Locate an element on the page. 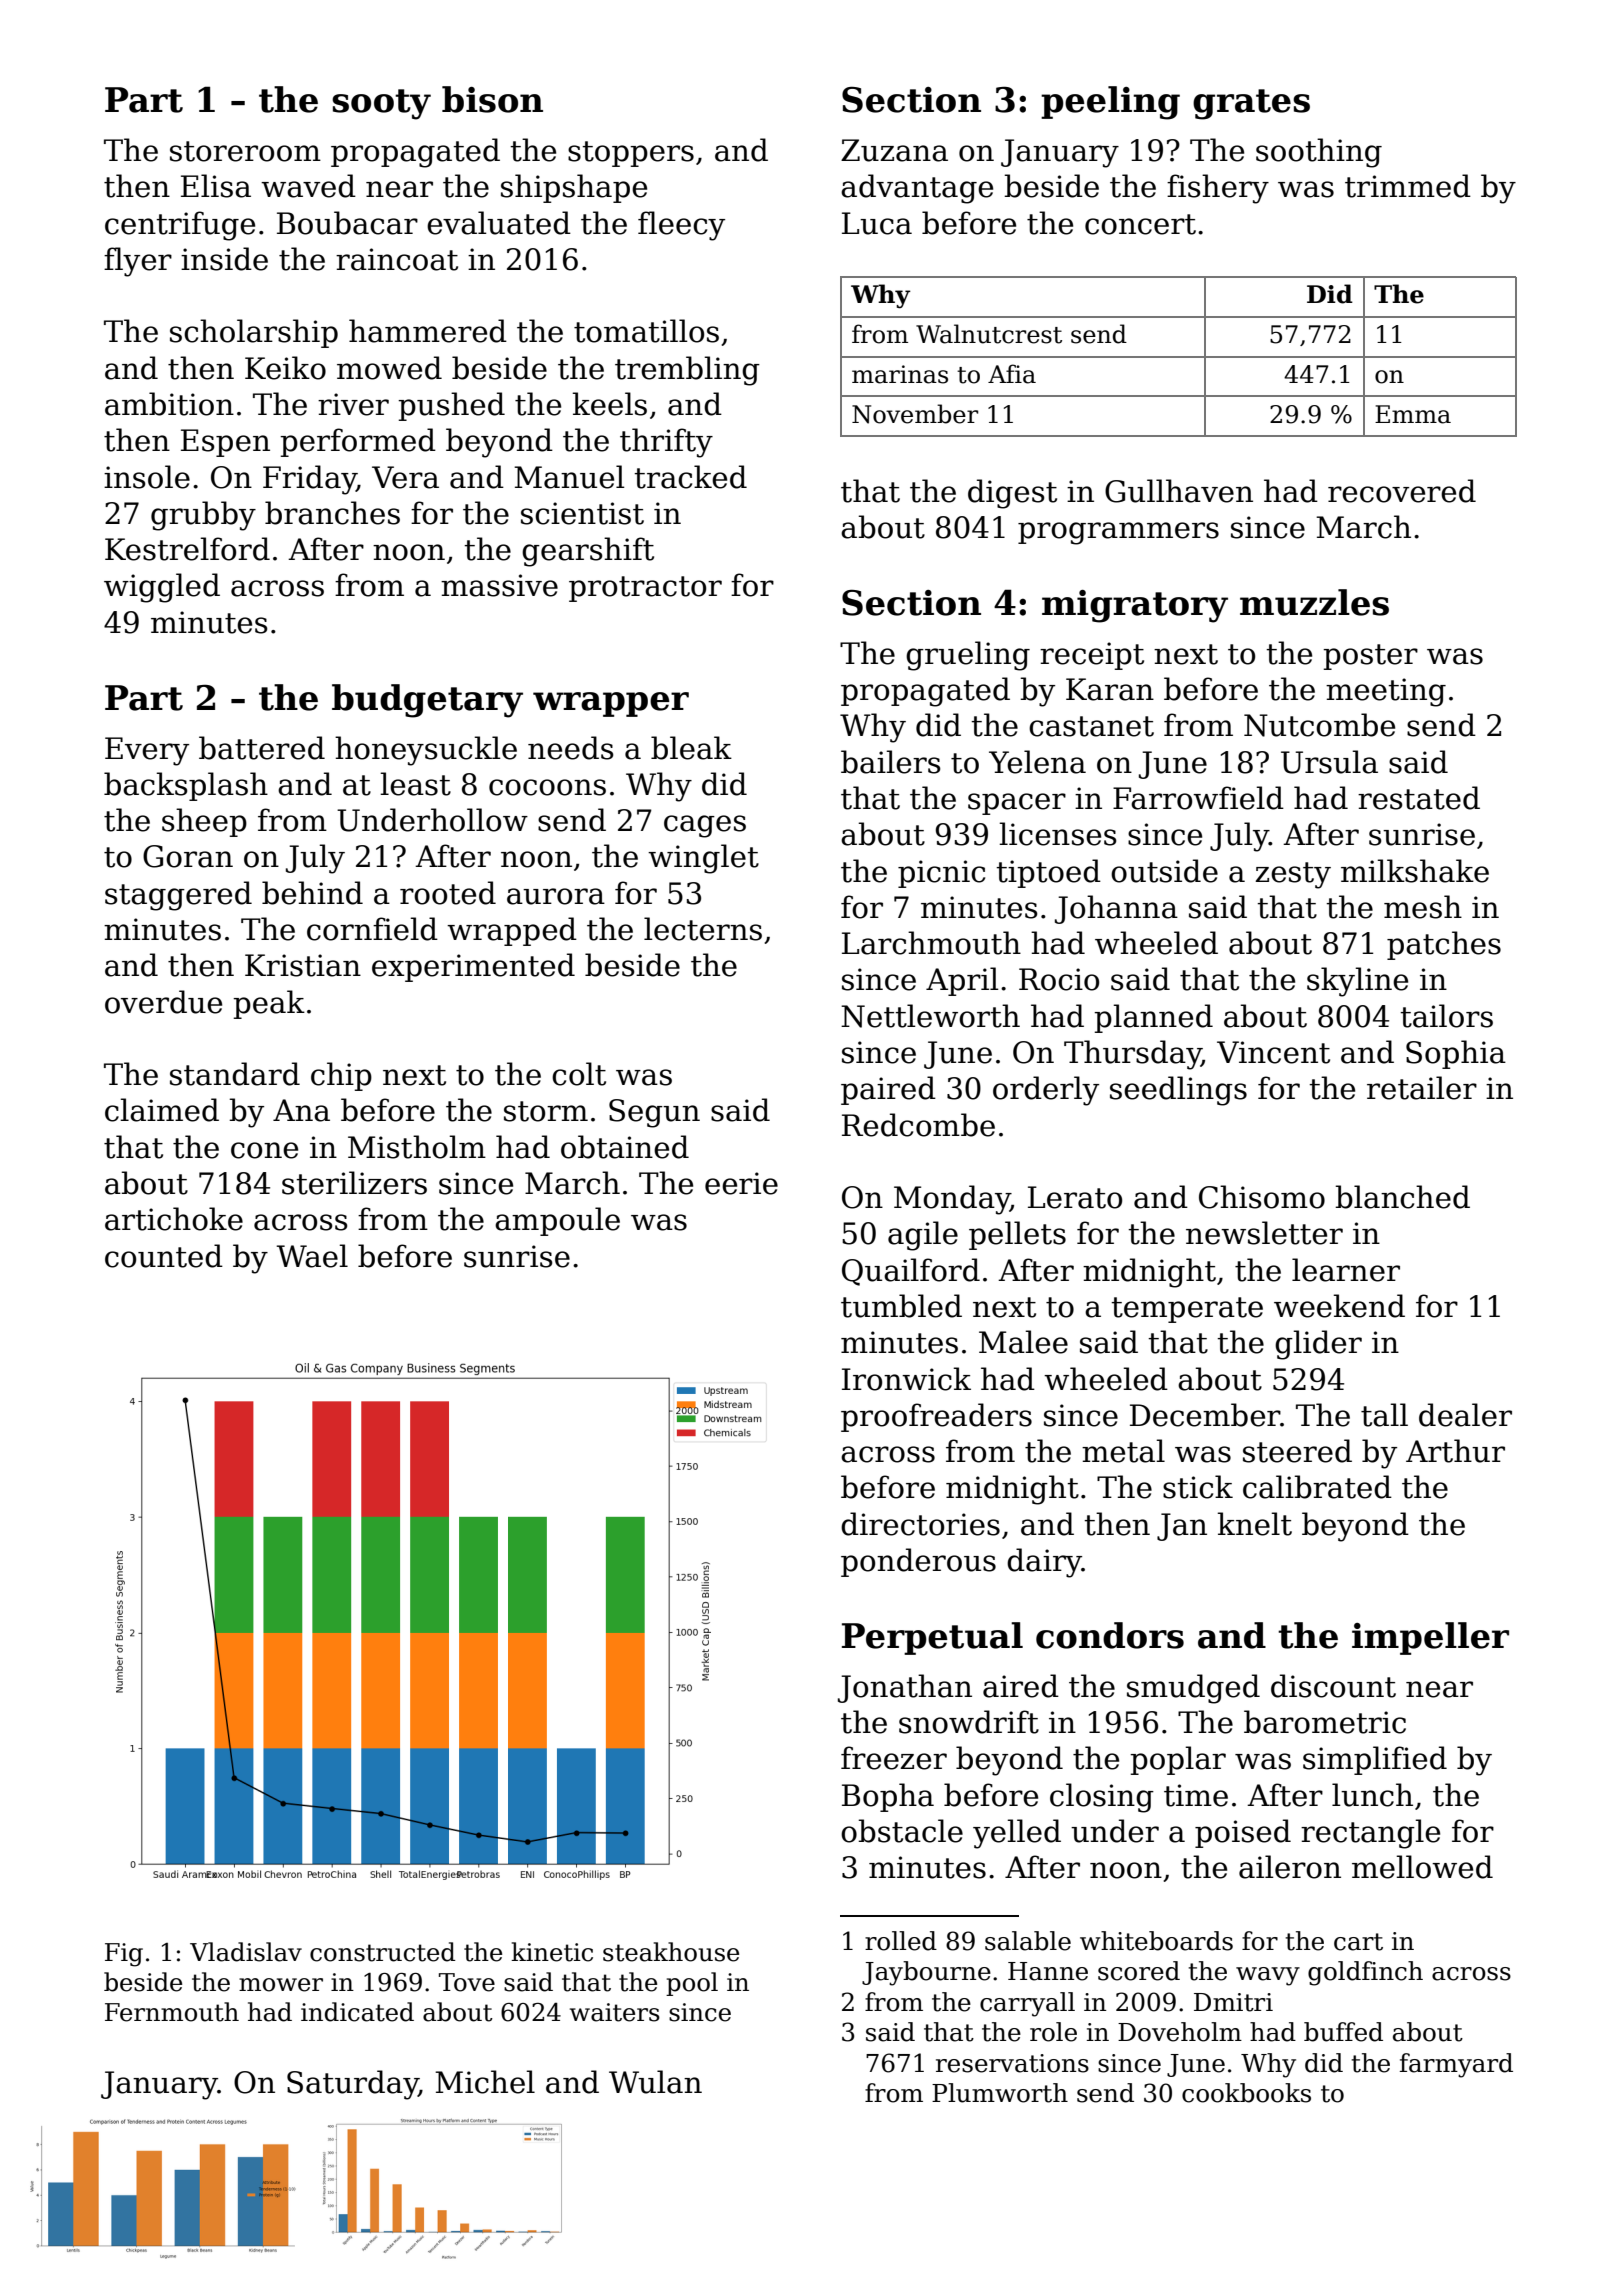  wiggled is located at coordinates (162, 588).
